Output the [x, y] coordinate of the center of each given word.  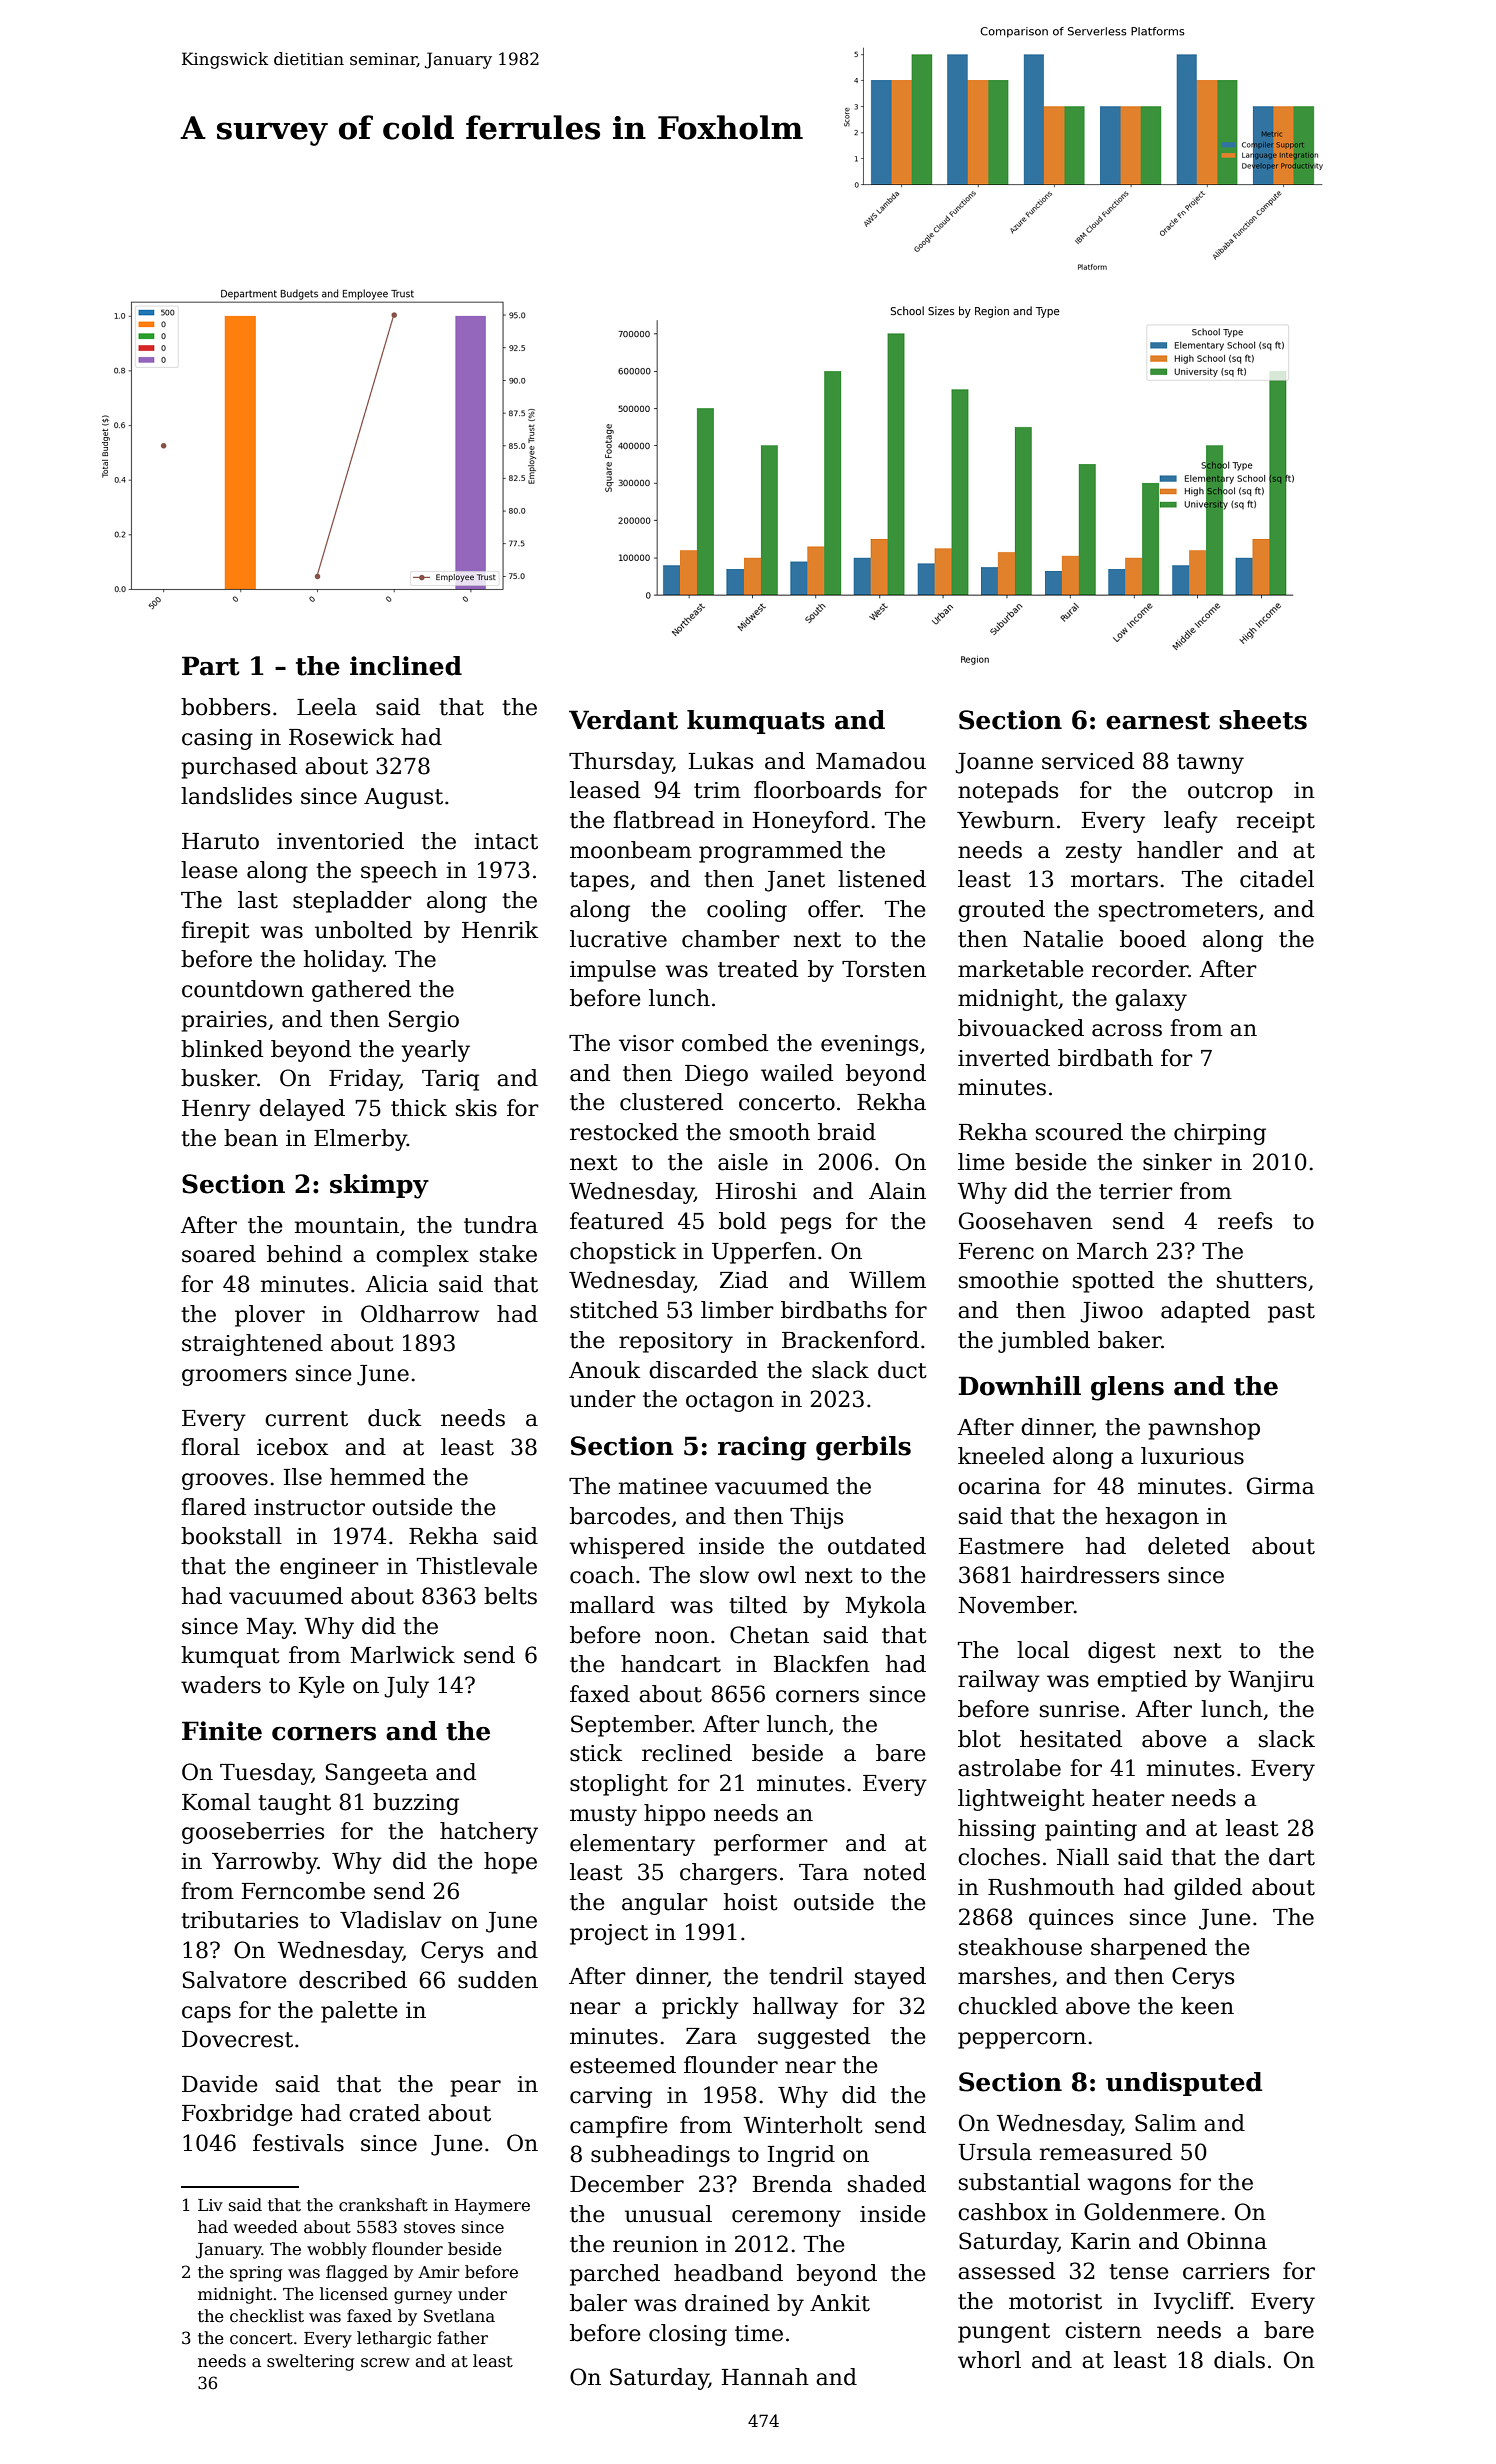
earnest [1158, 721]
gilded [1208, 1889]
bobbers [225, 707]
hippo [674, 1815]
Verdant [623, 720]
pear [475, 2088]
